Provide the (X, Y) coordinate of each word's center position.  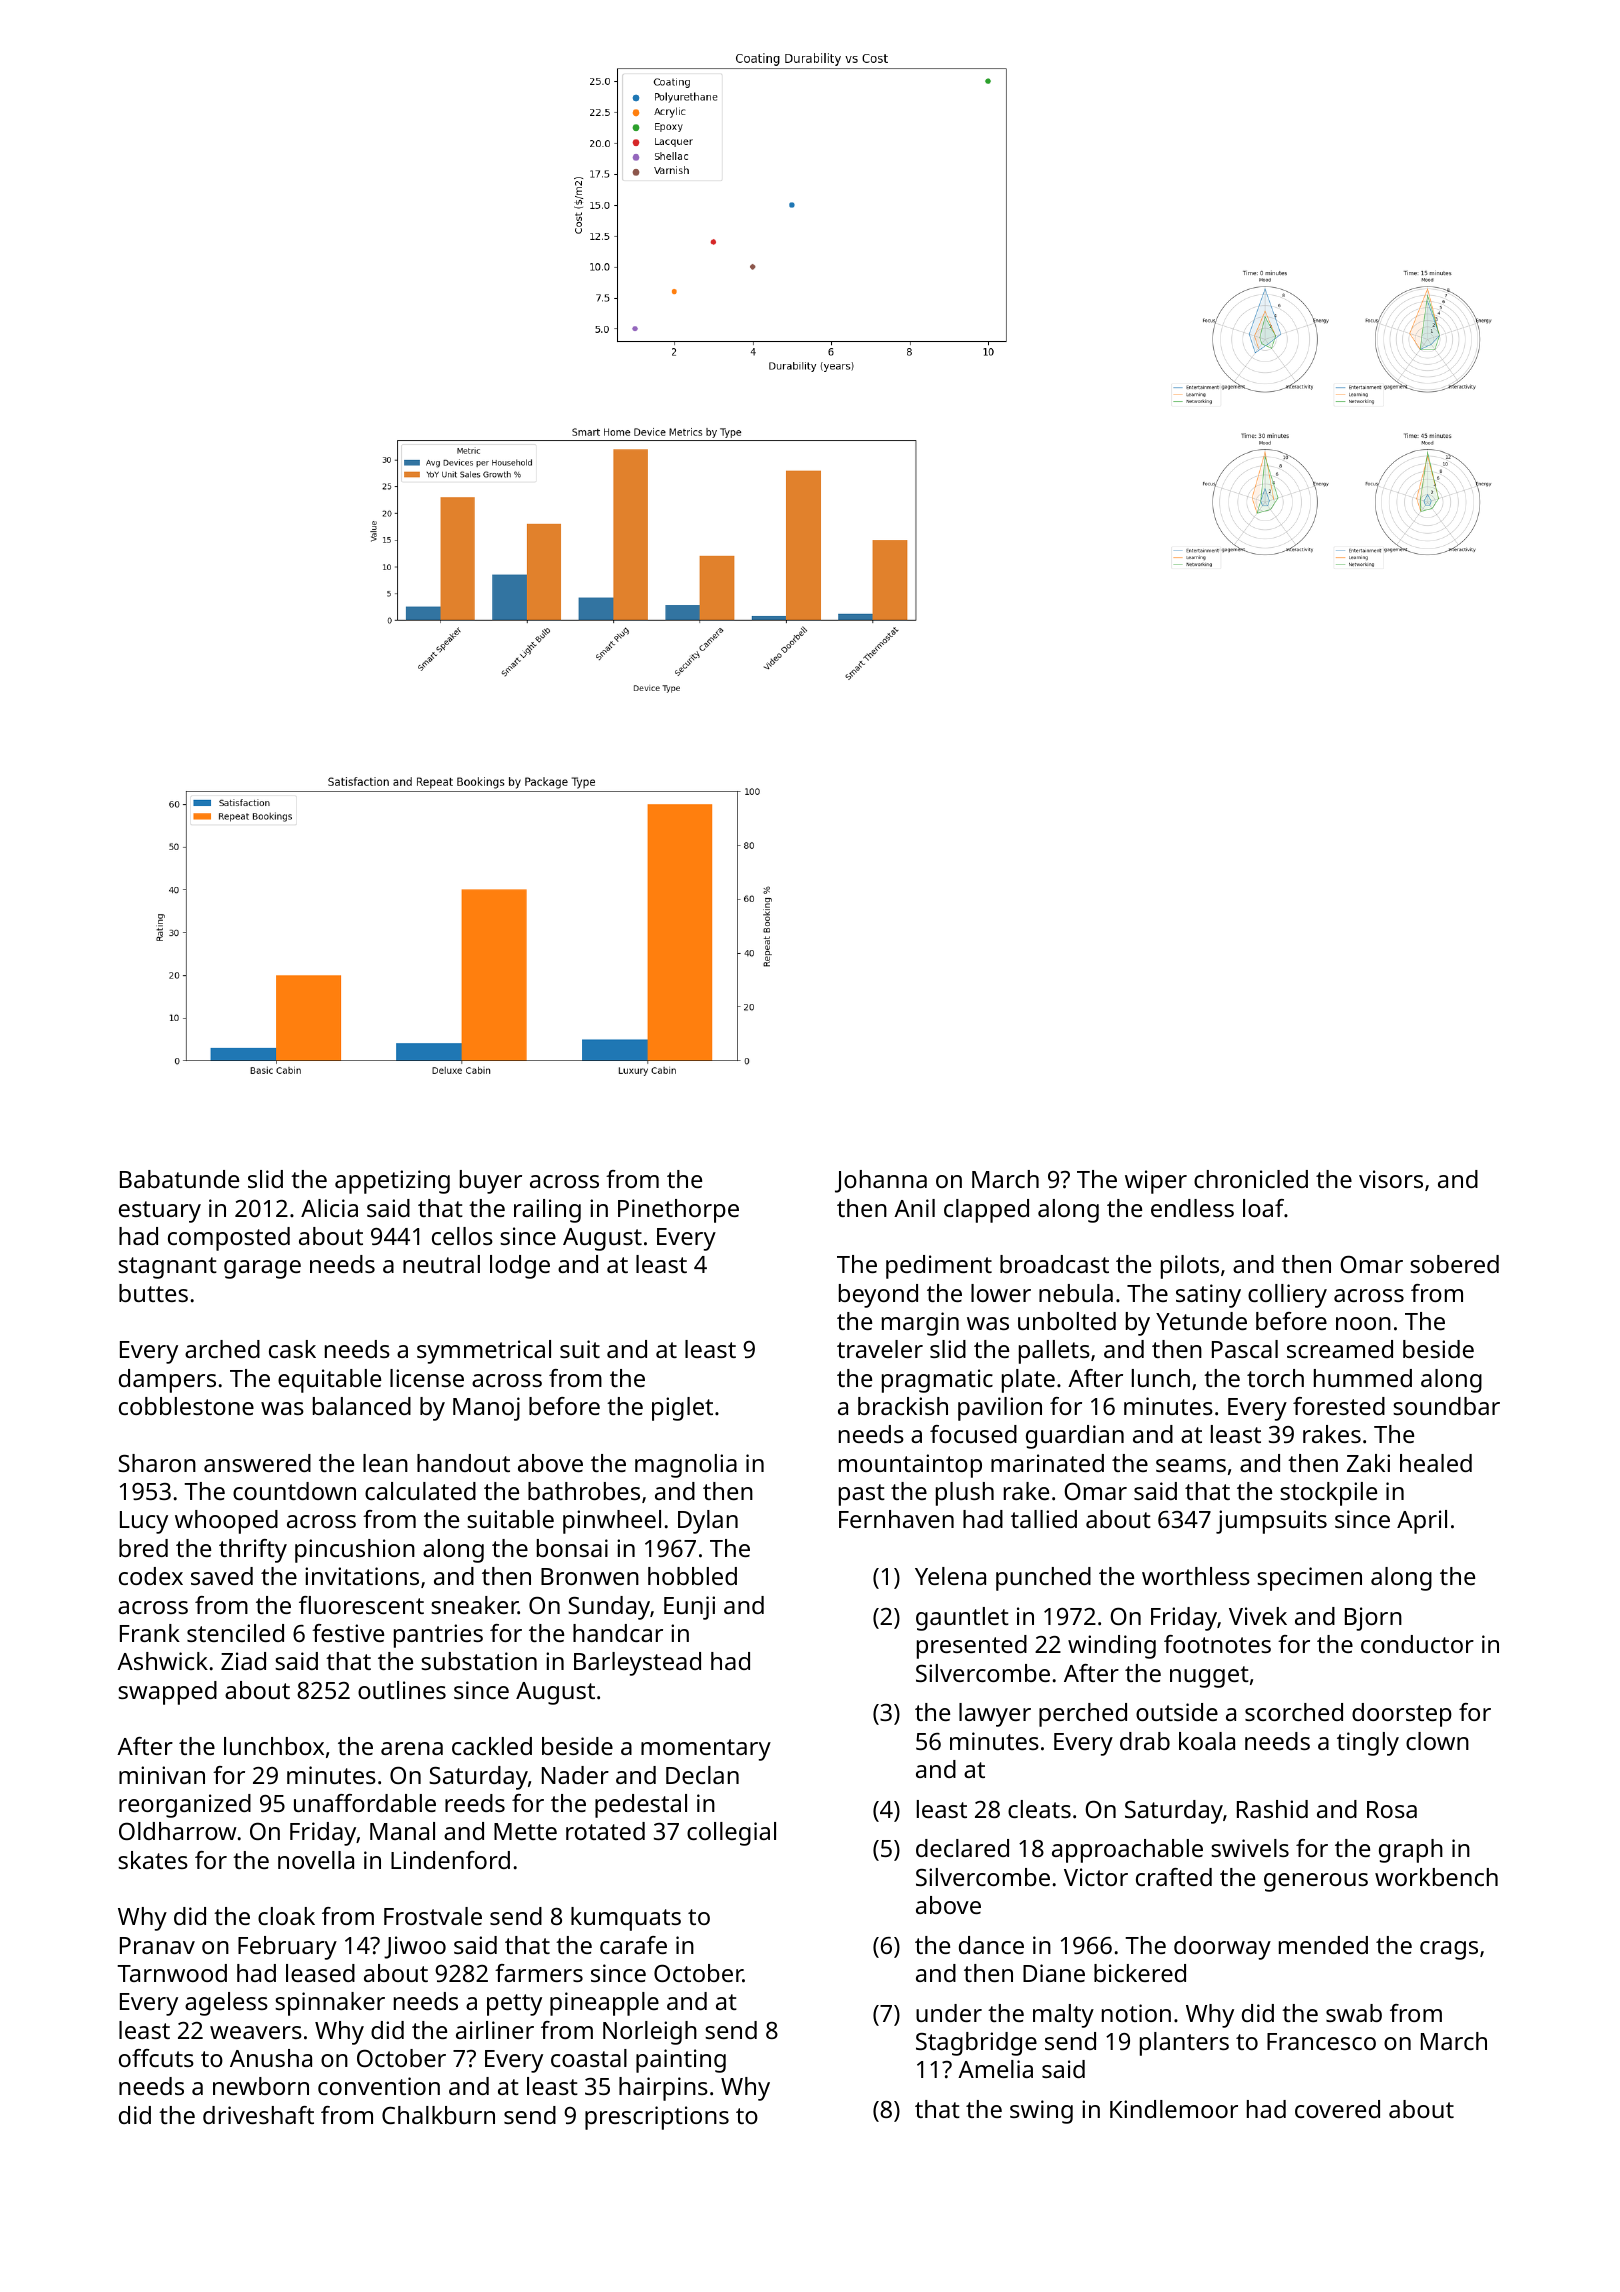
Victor (1096, 1877)
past (862, 1495)
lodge (520, 1267)
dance (991, 1945)
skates (153, 1860)
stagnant (167, 1268)
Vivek (1258, 1616)
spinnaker (330, 2004)
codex (151, 1576)
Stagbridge (976, 2044)
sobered (1454, 1264)
